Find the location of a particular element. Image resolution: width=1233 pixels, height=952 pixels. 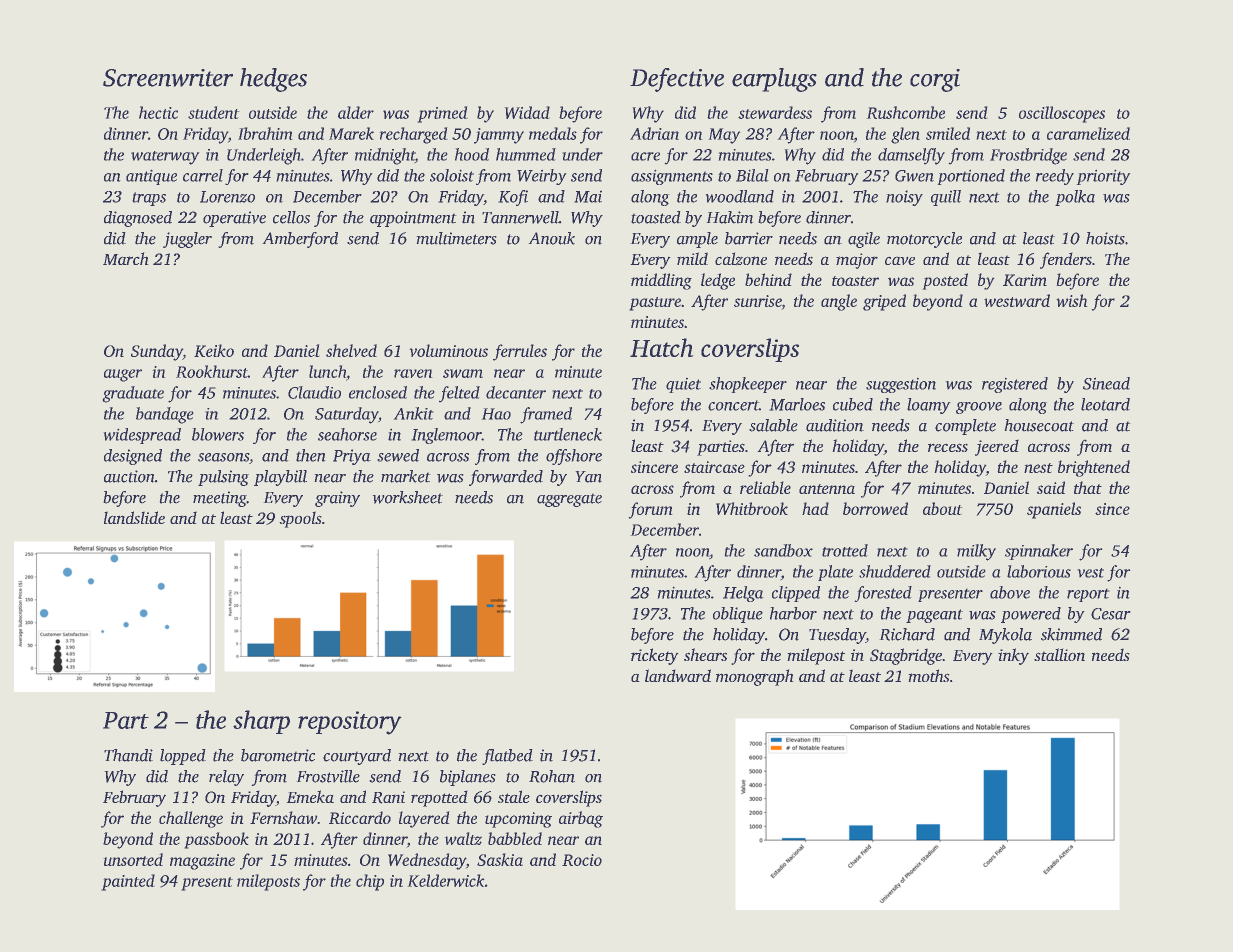

decanter is located at coordinates (516, 392).
